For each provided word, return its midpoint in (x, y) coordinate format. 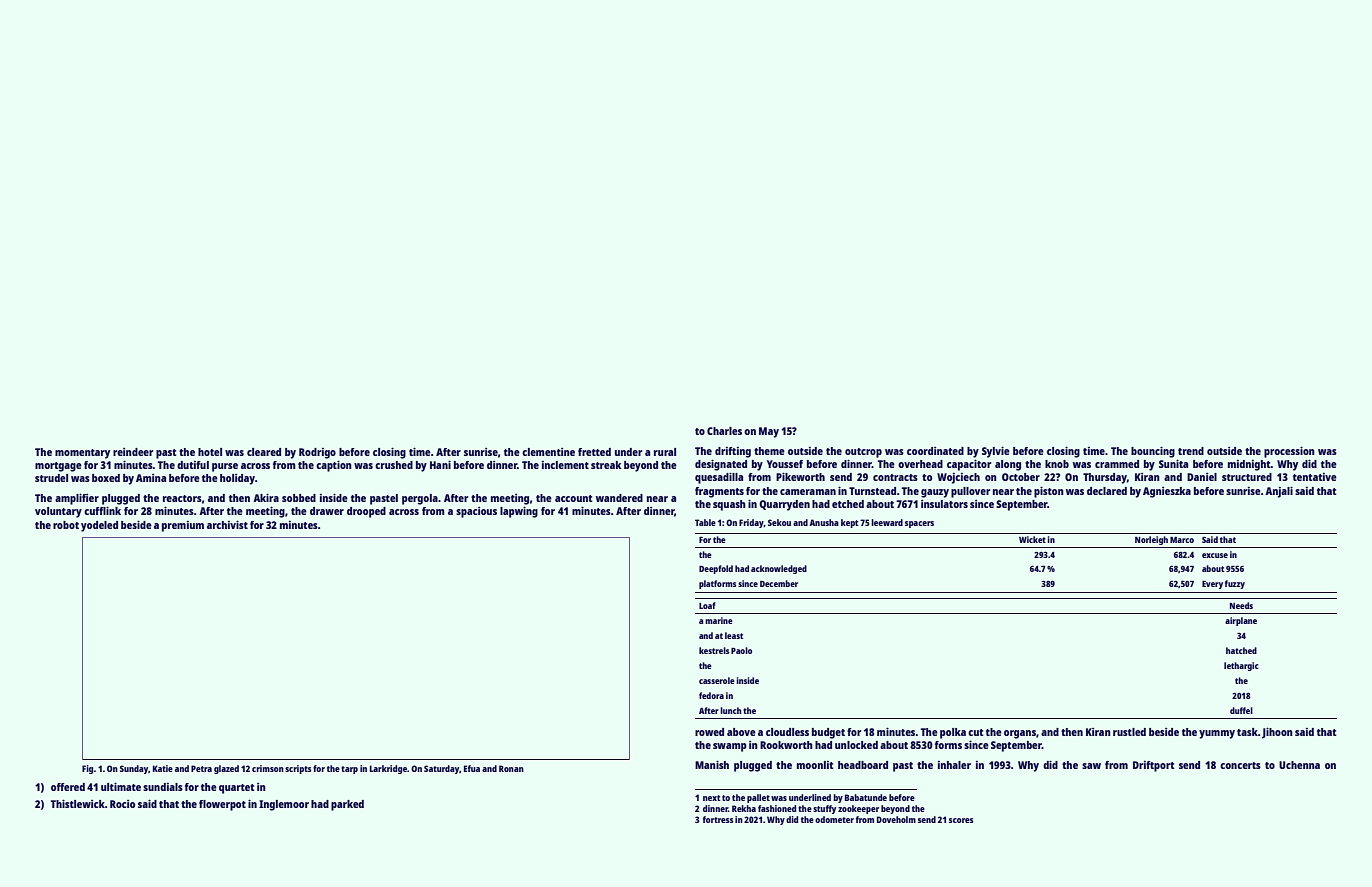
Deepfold (716, 569)
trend (1191, 451)
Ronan (511, 768)
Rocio (122, 804)
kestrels (714, 650)
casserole (717, 680)
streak (606, 465)
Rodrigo (317, 453)
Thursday (1105, 478)
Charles (724, 431)
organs (1020, 734)
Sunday (134, 769)
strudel (51, 478)
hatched (1241, 650)
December (779, 583)
